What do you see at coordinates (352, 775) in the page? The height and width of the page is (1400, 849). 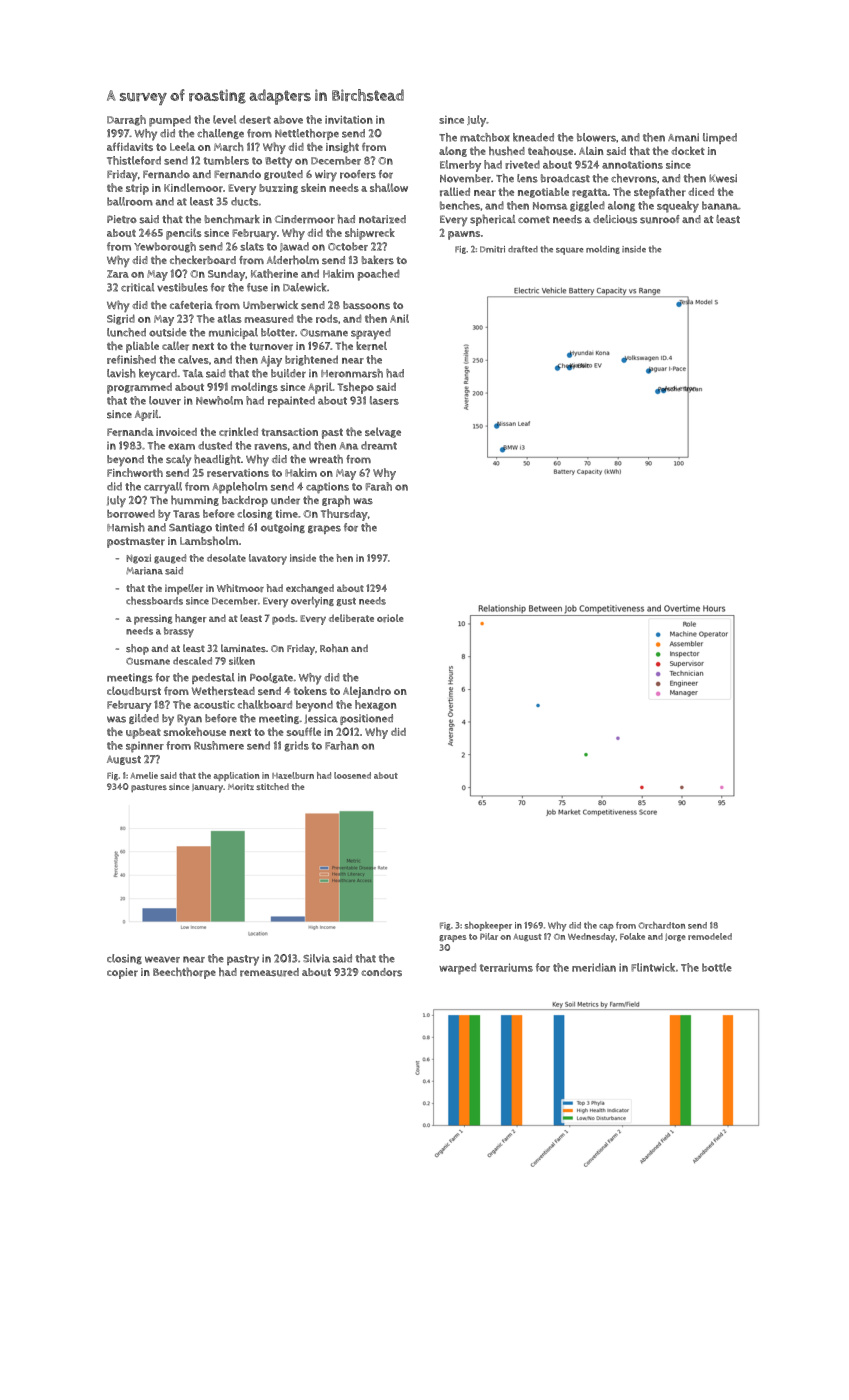 I see `loosened` at bounding box center [352, 775].
